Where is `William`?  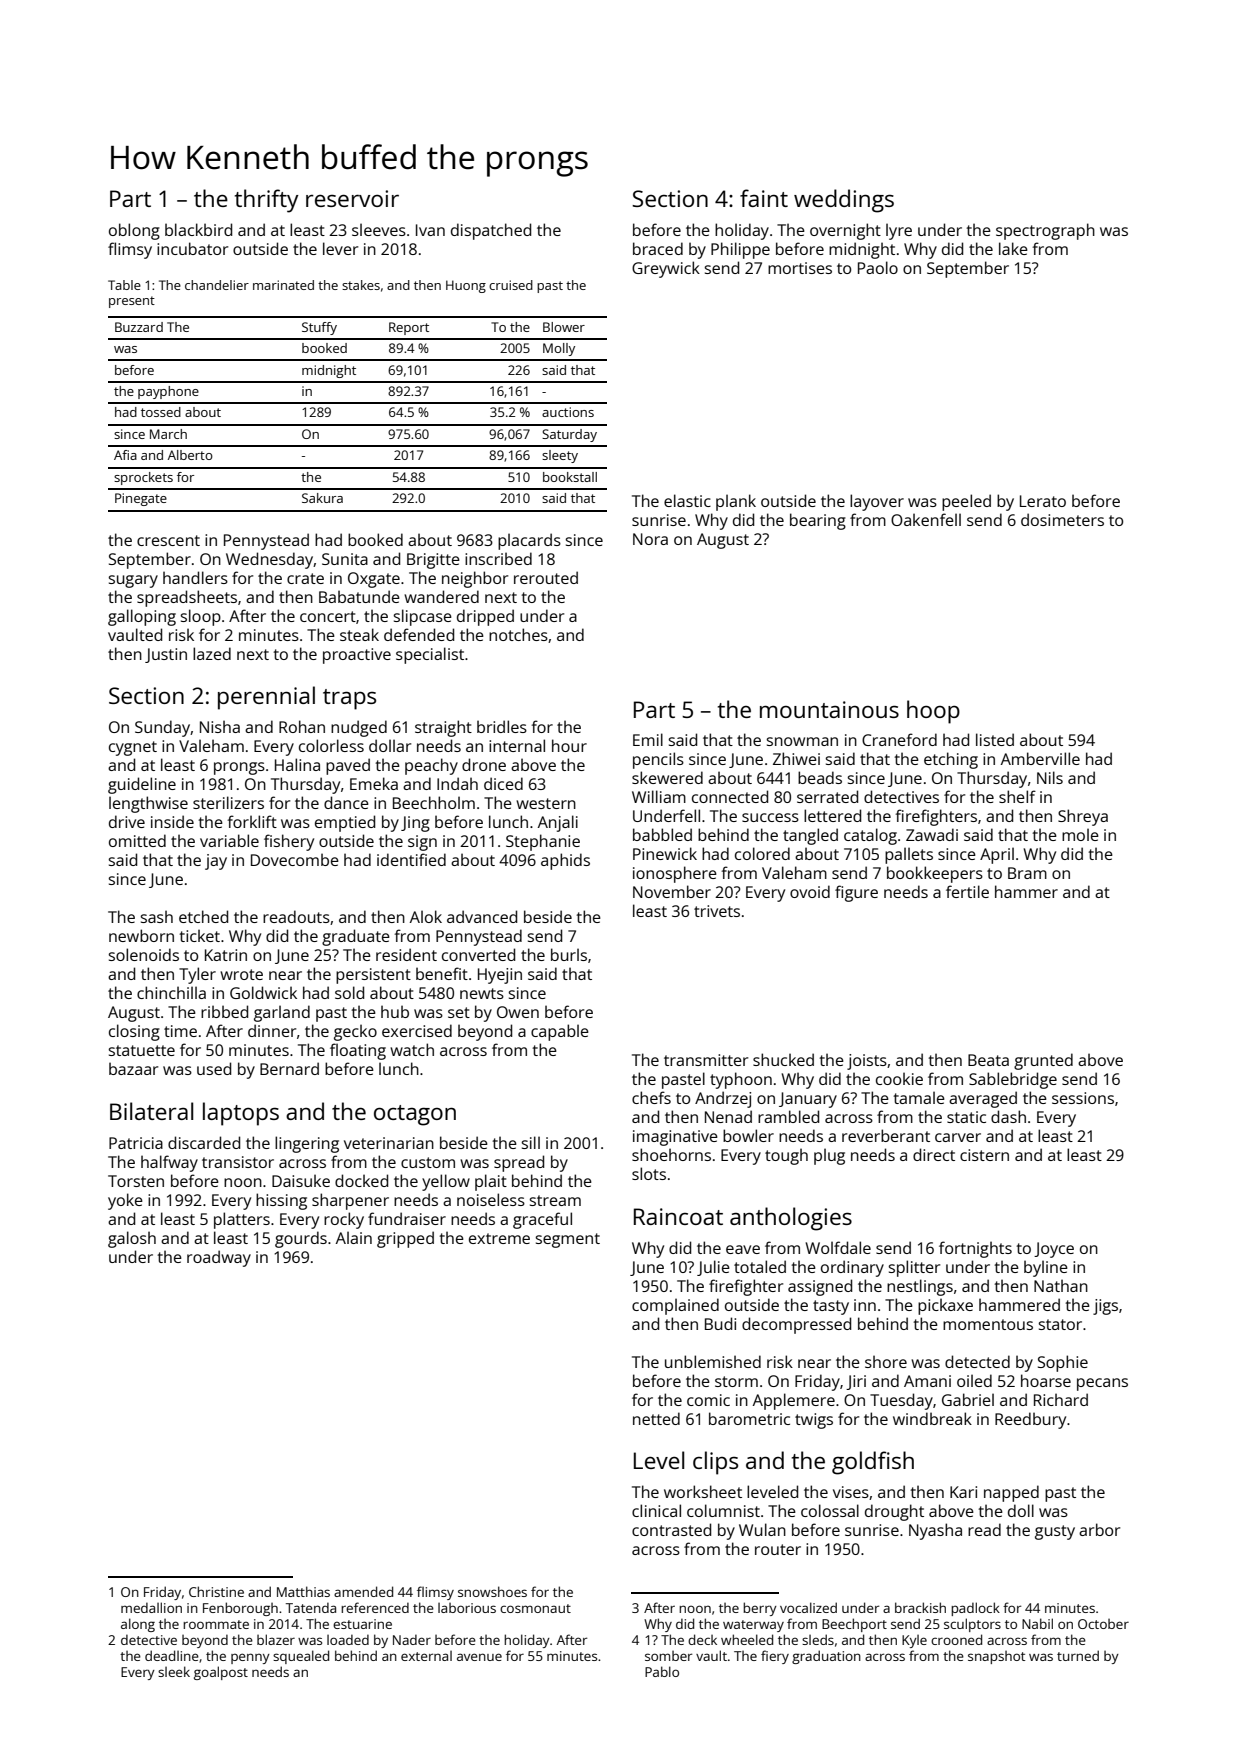 William is located at coordinates (659, 796).
